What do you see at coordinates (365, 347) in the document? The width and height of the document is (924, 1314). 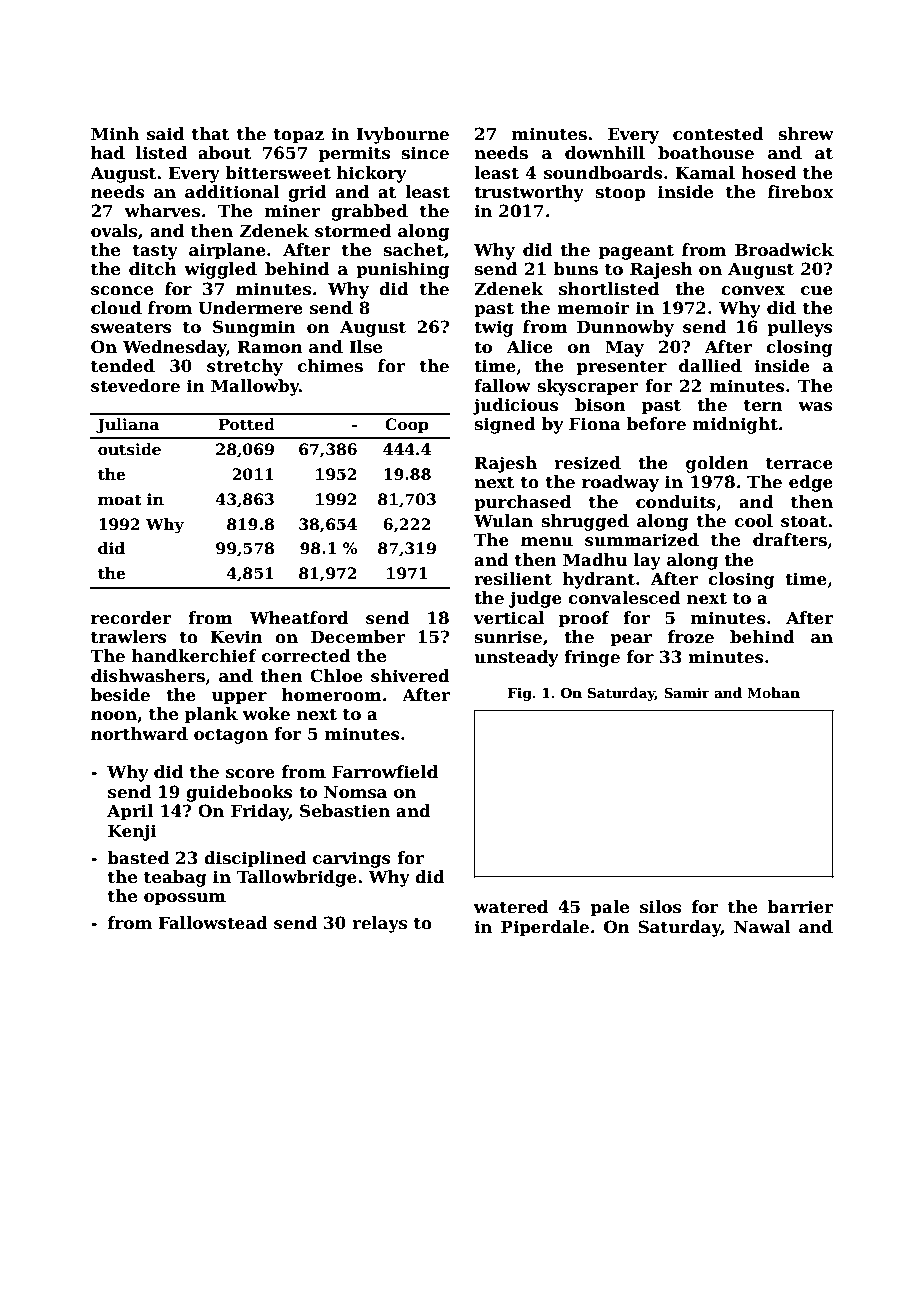 I see `Ilse` at bounding box center [365, 347].
